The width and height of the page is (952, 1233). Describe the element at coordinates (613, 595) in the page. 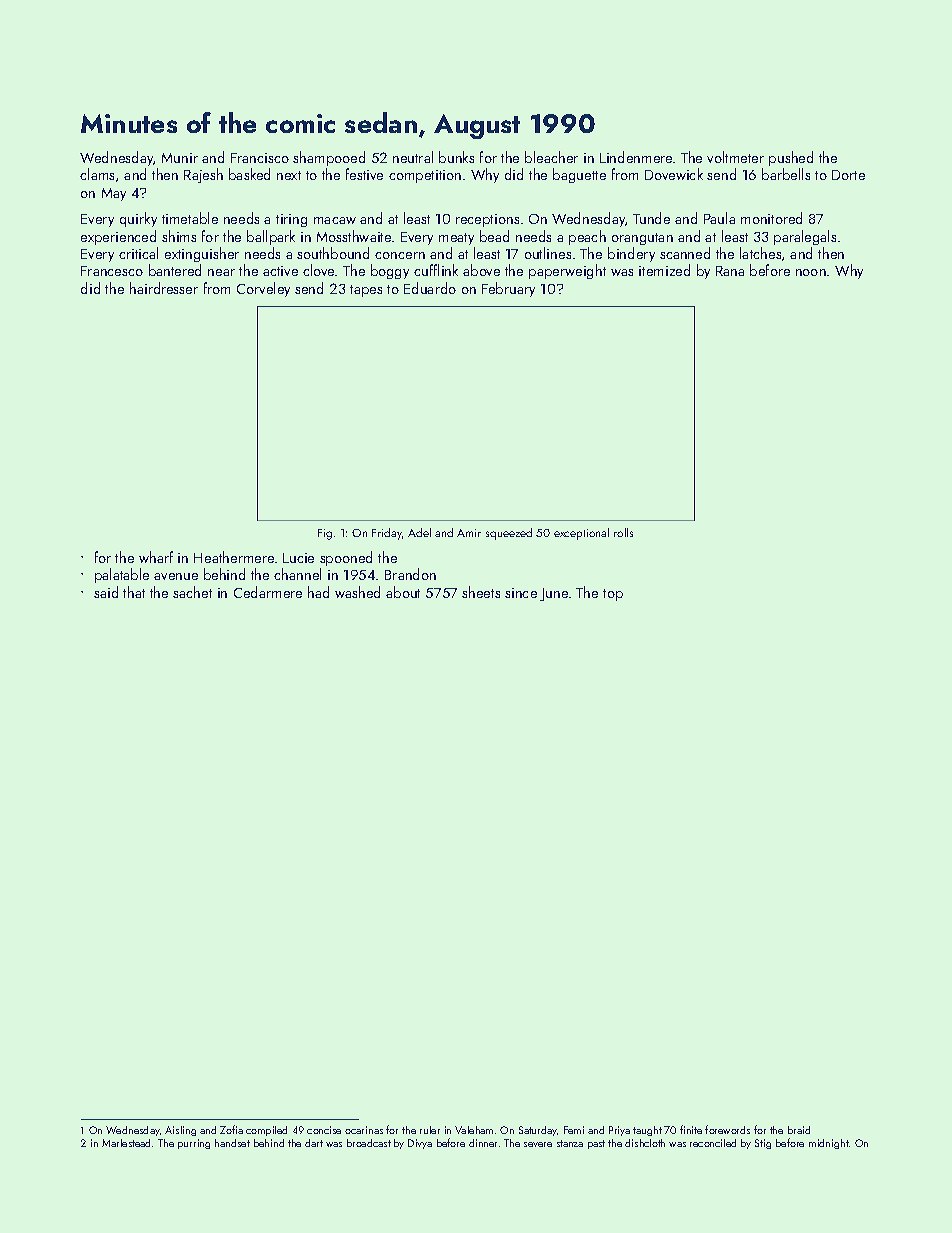

I see `top` at that location.
